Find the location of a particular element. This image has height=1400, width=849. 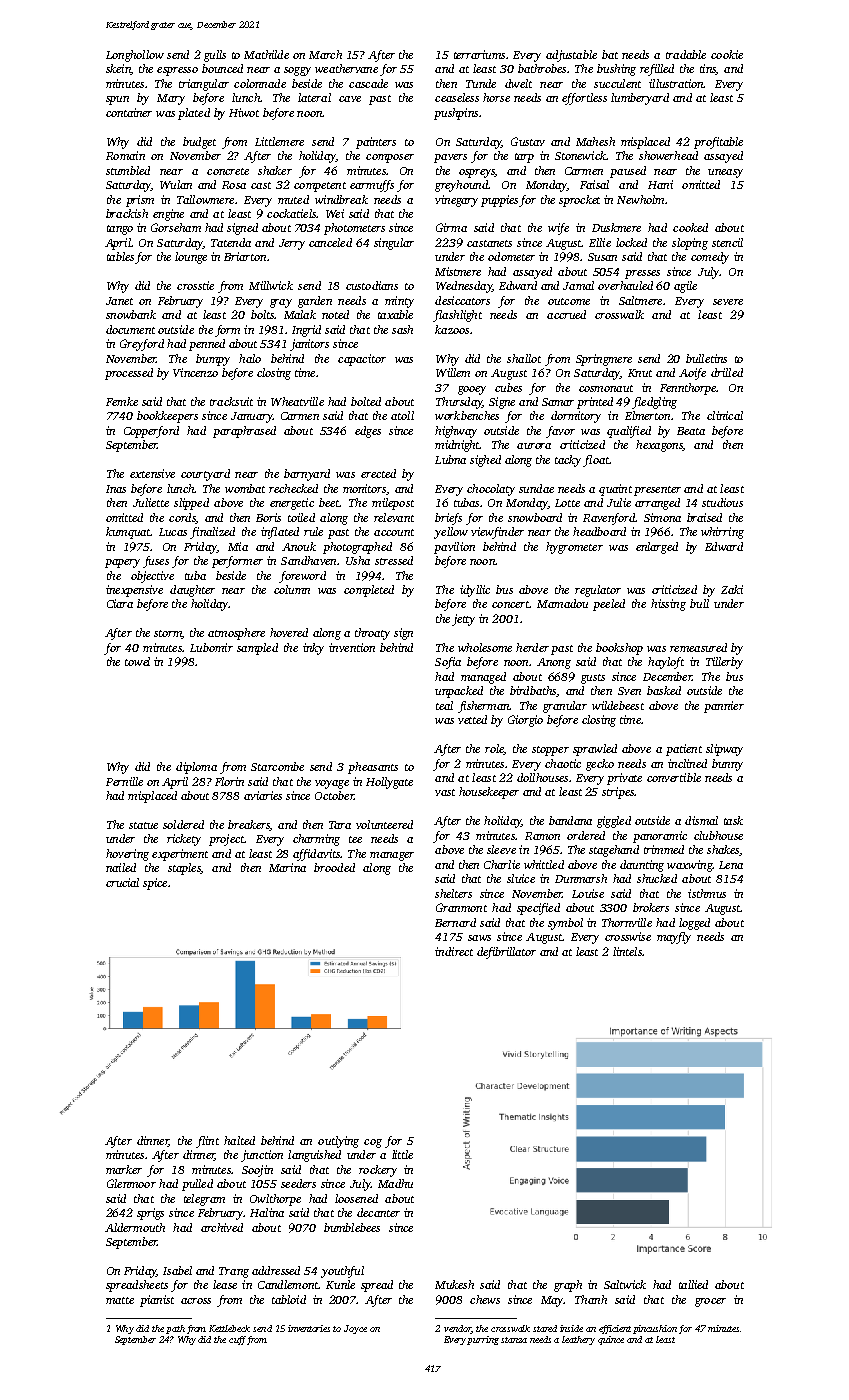

Pernille is located at coordinates (124, 781).
